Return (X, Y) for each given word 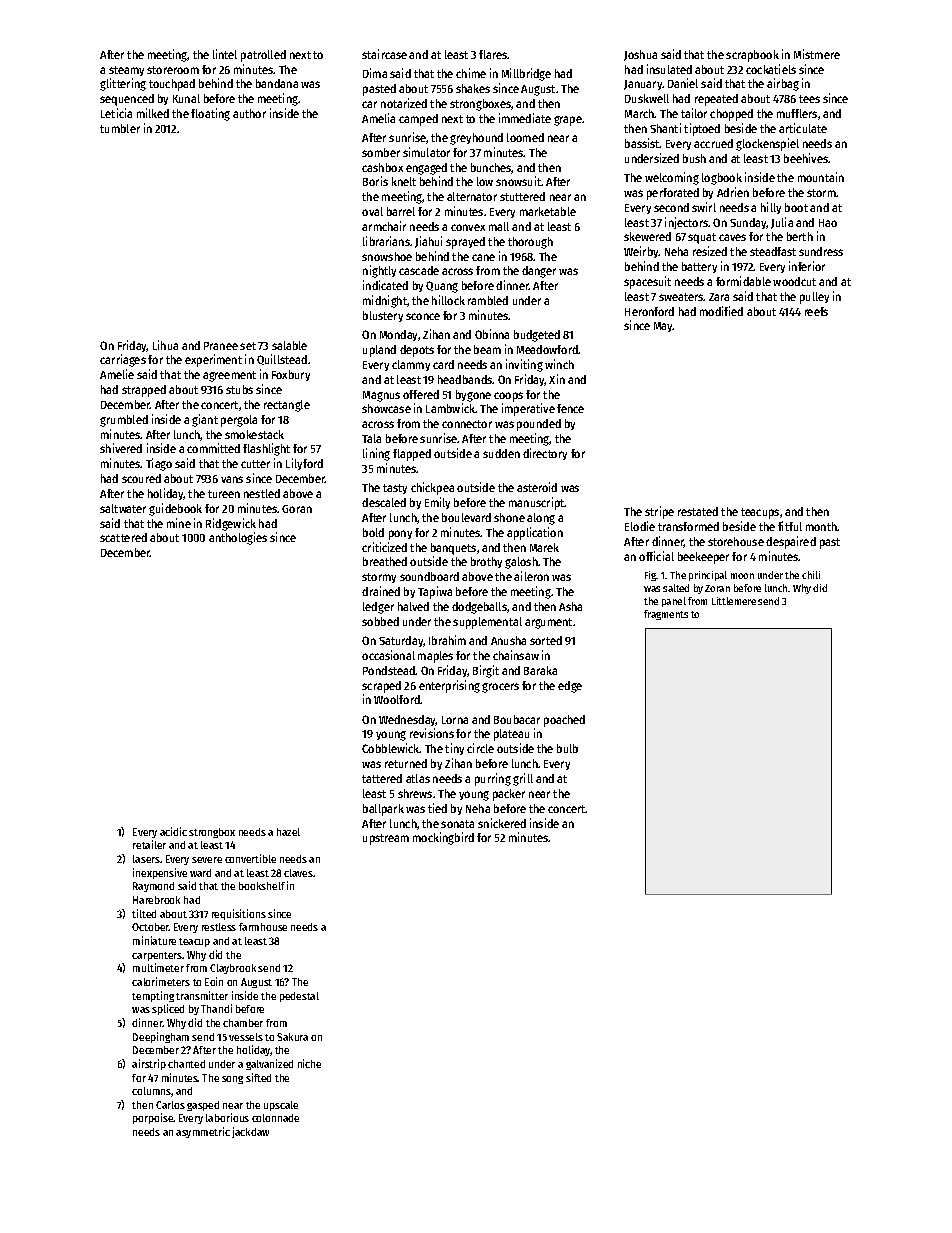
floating (210, 114)
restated (698, 511)
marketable (548, 211)
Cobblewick (391, 748)
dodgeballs (480, 608)
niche (309, 1063)
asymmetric (203, 1132)
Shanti (665, 128)
